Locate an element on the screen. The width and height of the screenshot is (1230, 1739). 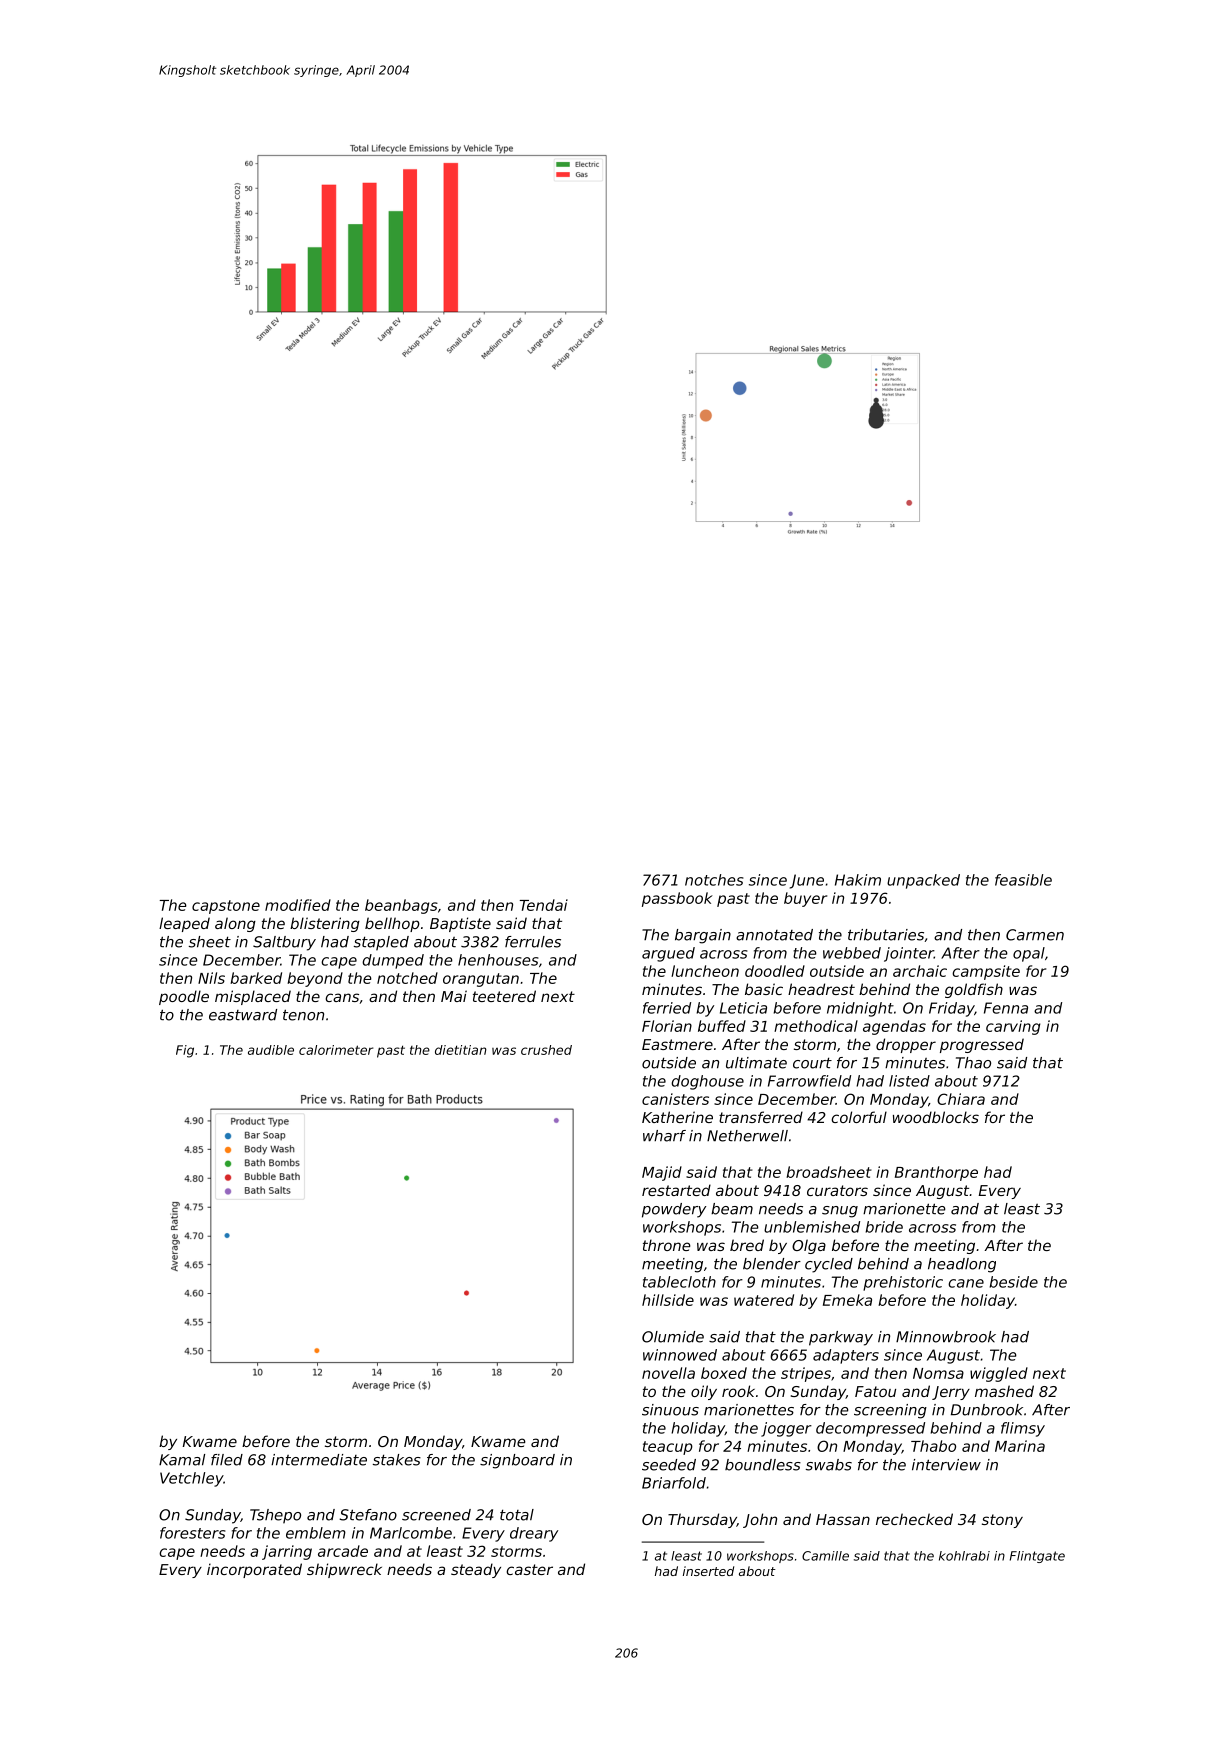
listed is located at coordinates (909, 1081).
